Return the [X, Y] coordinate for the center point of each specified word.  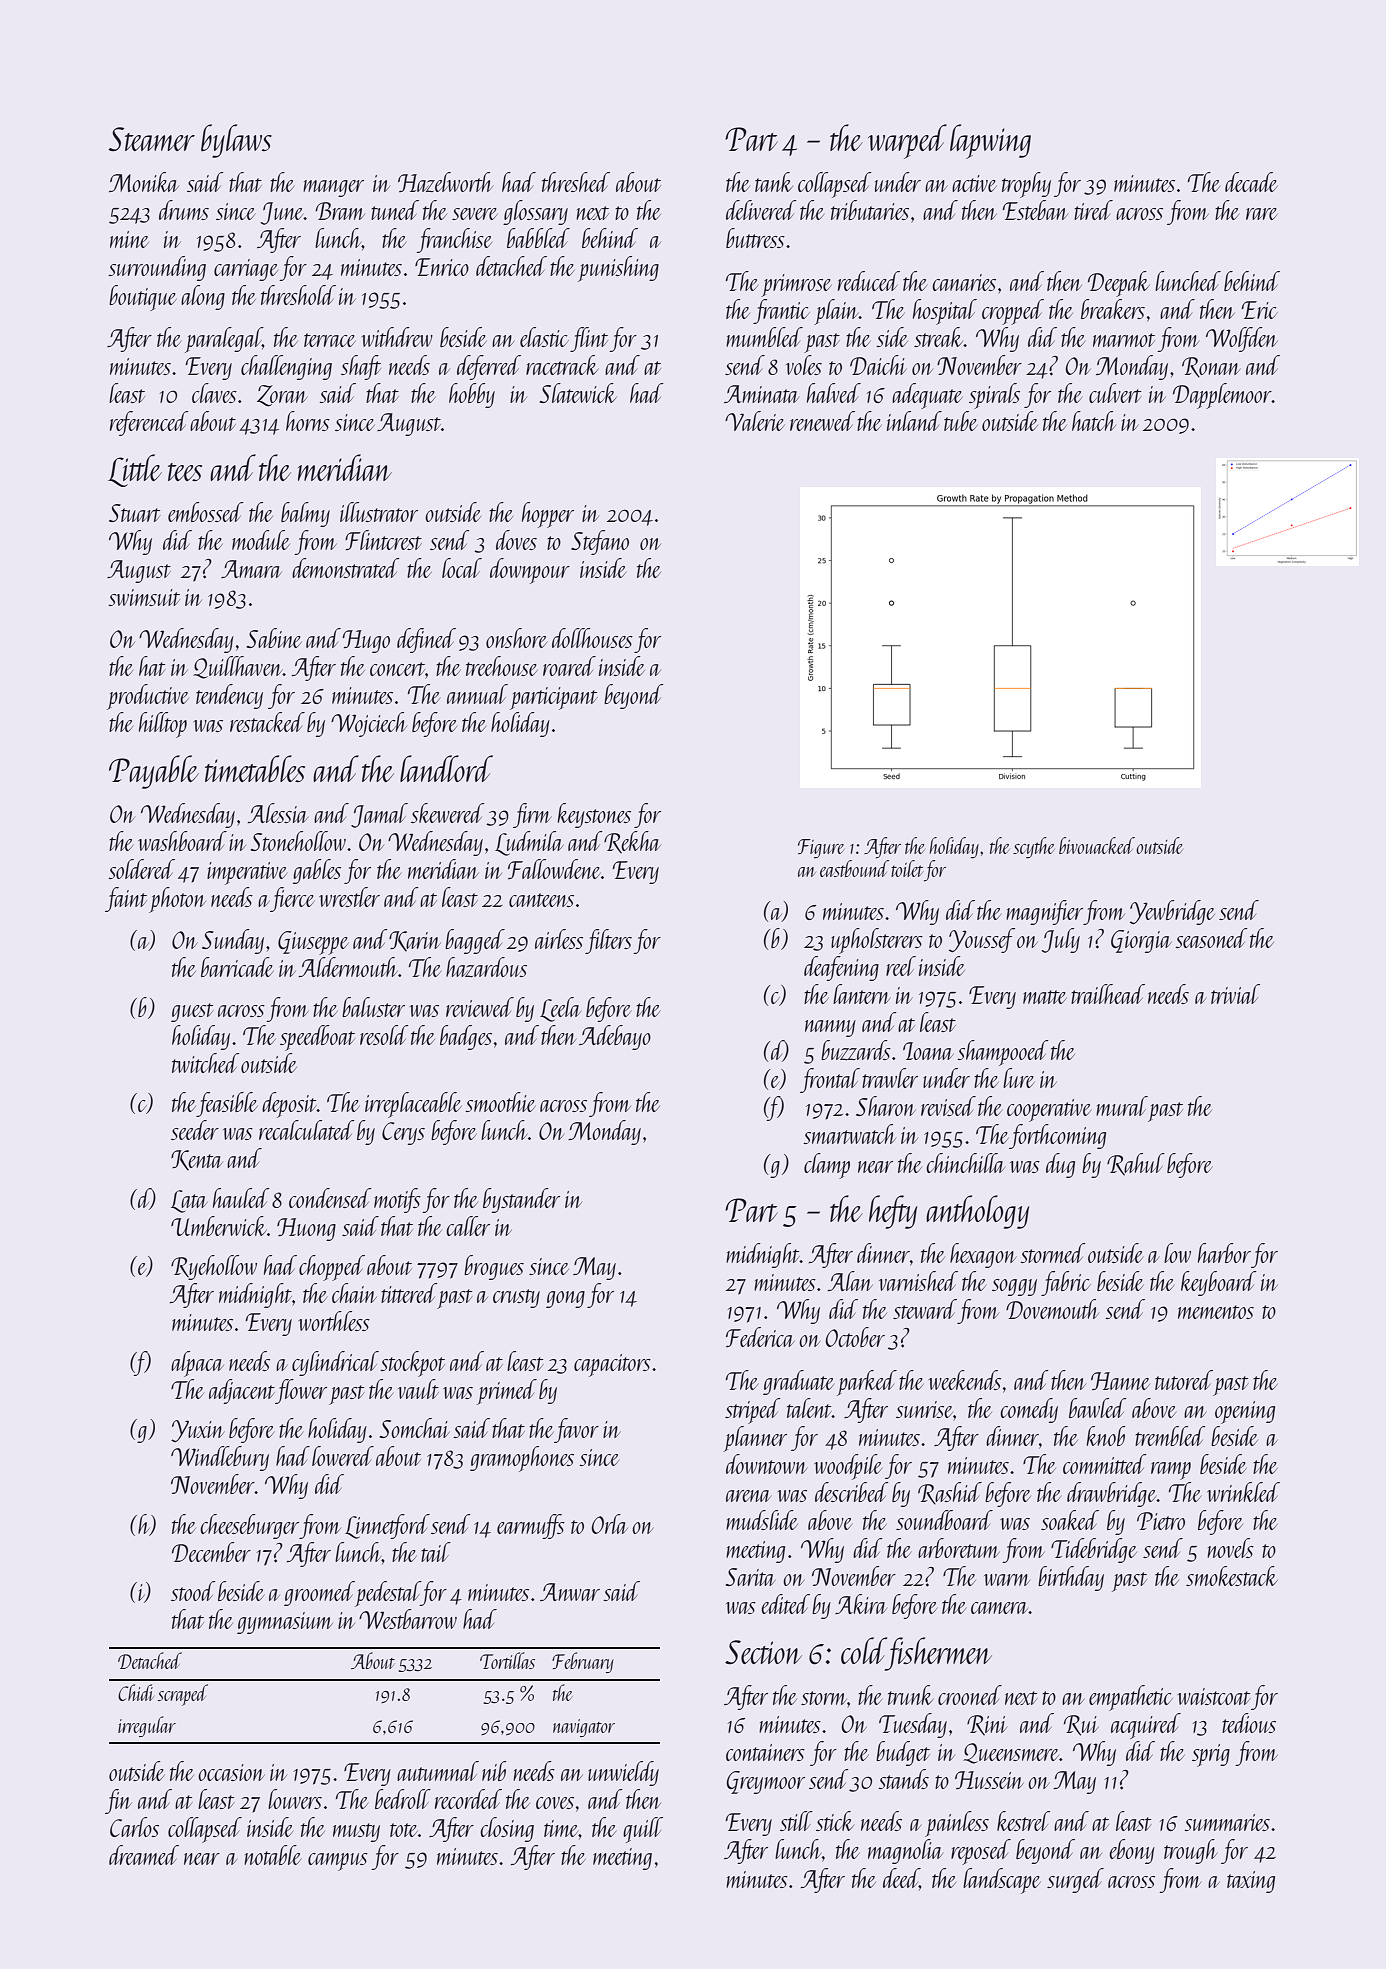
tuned [395, 210]
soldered [141, 869]
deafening [841, 968]
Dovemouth [1052, 1309]
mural [1122, 1106]
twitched [206, 1063]
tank [774, 182]
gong [565, 1299]
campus [338, 1862]
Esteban [1035, 210]
